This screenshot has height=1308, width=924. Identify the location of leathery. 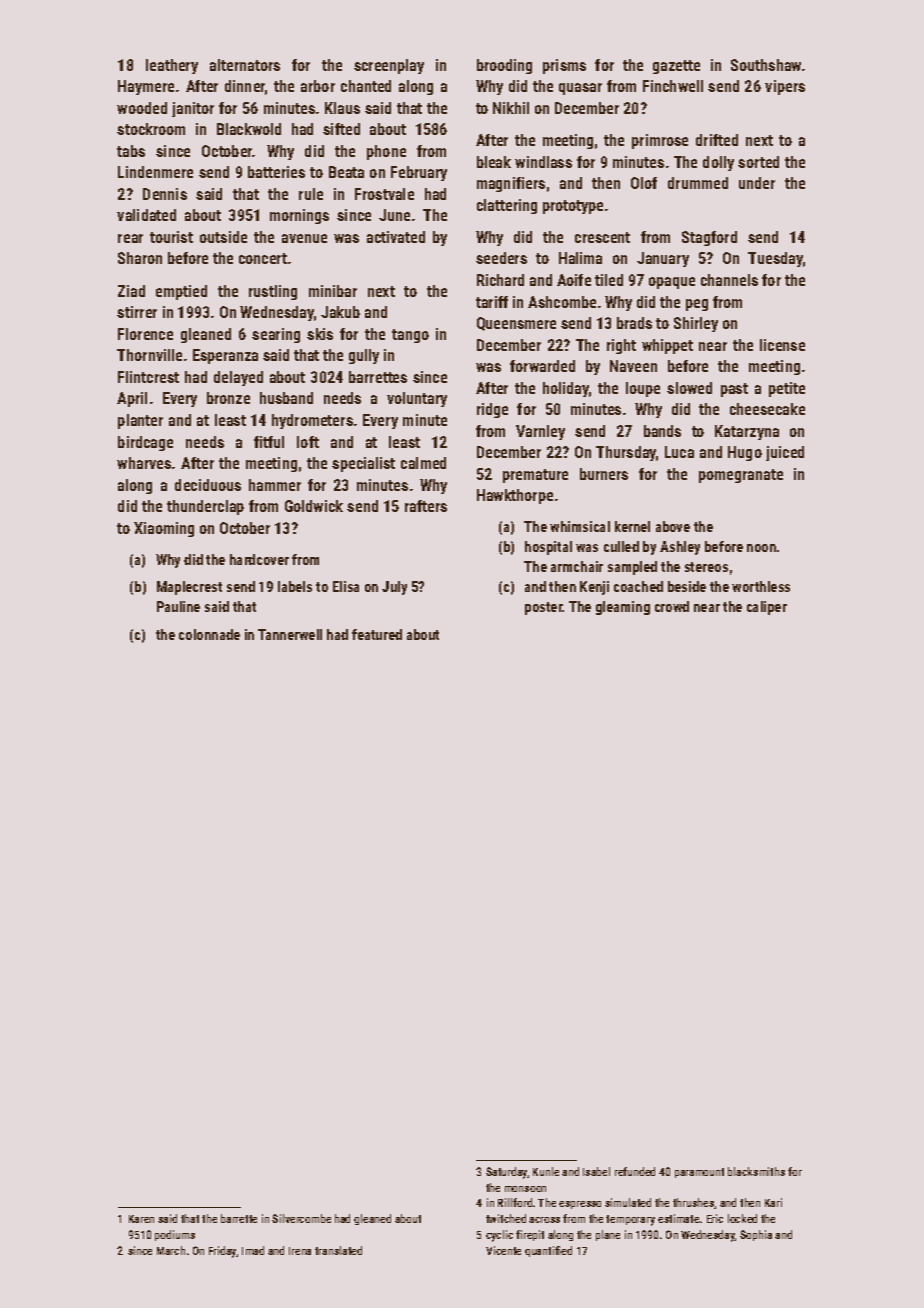
(172, 66).
